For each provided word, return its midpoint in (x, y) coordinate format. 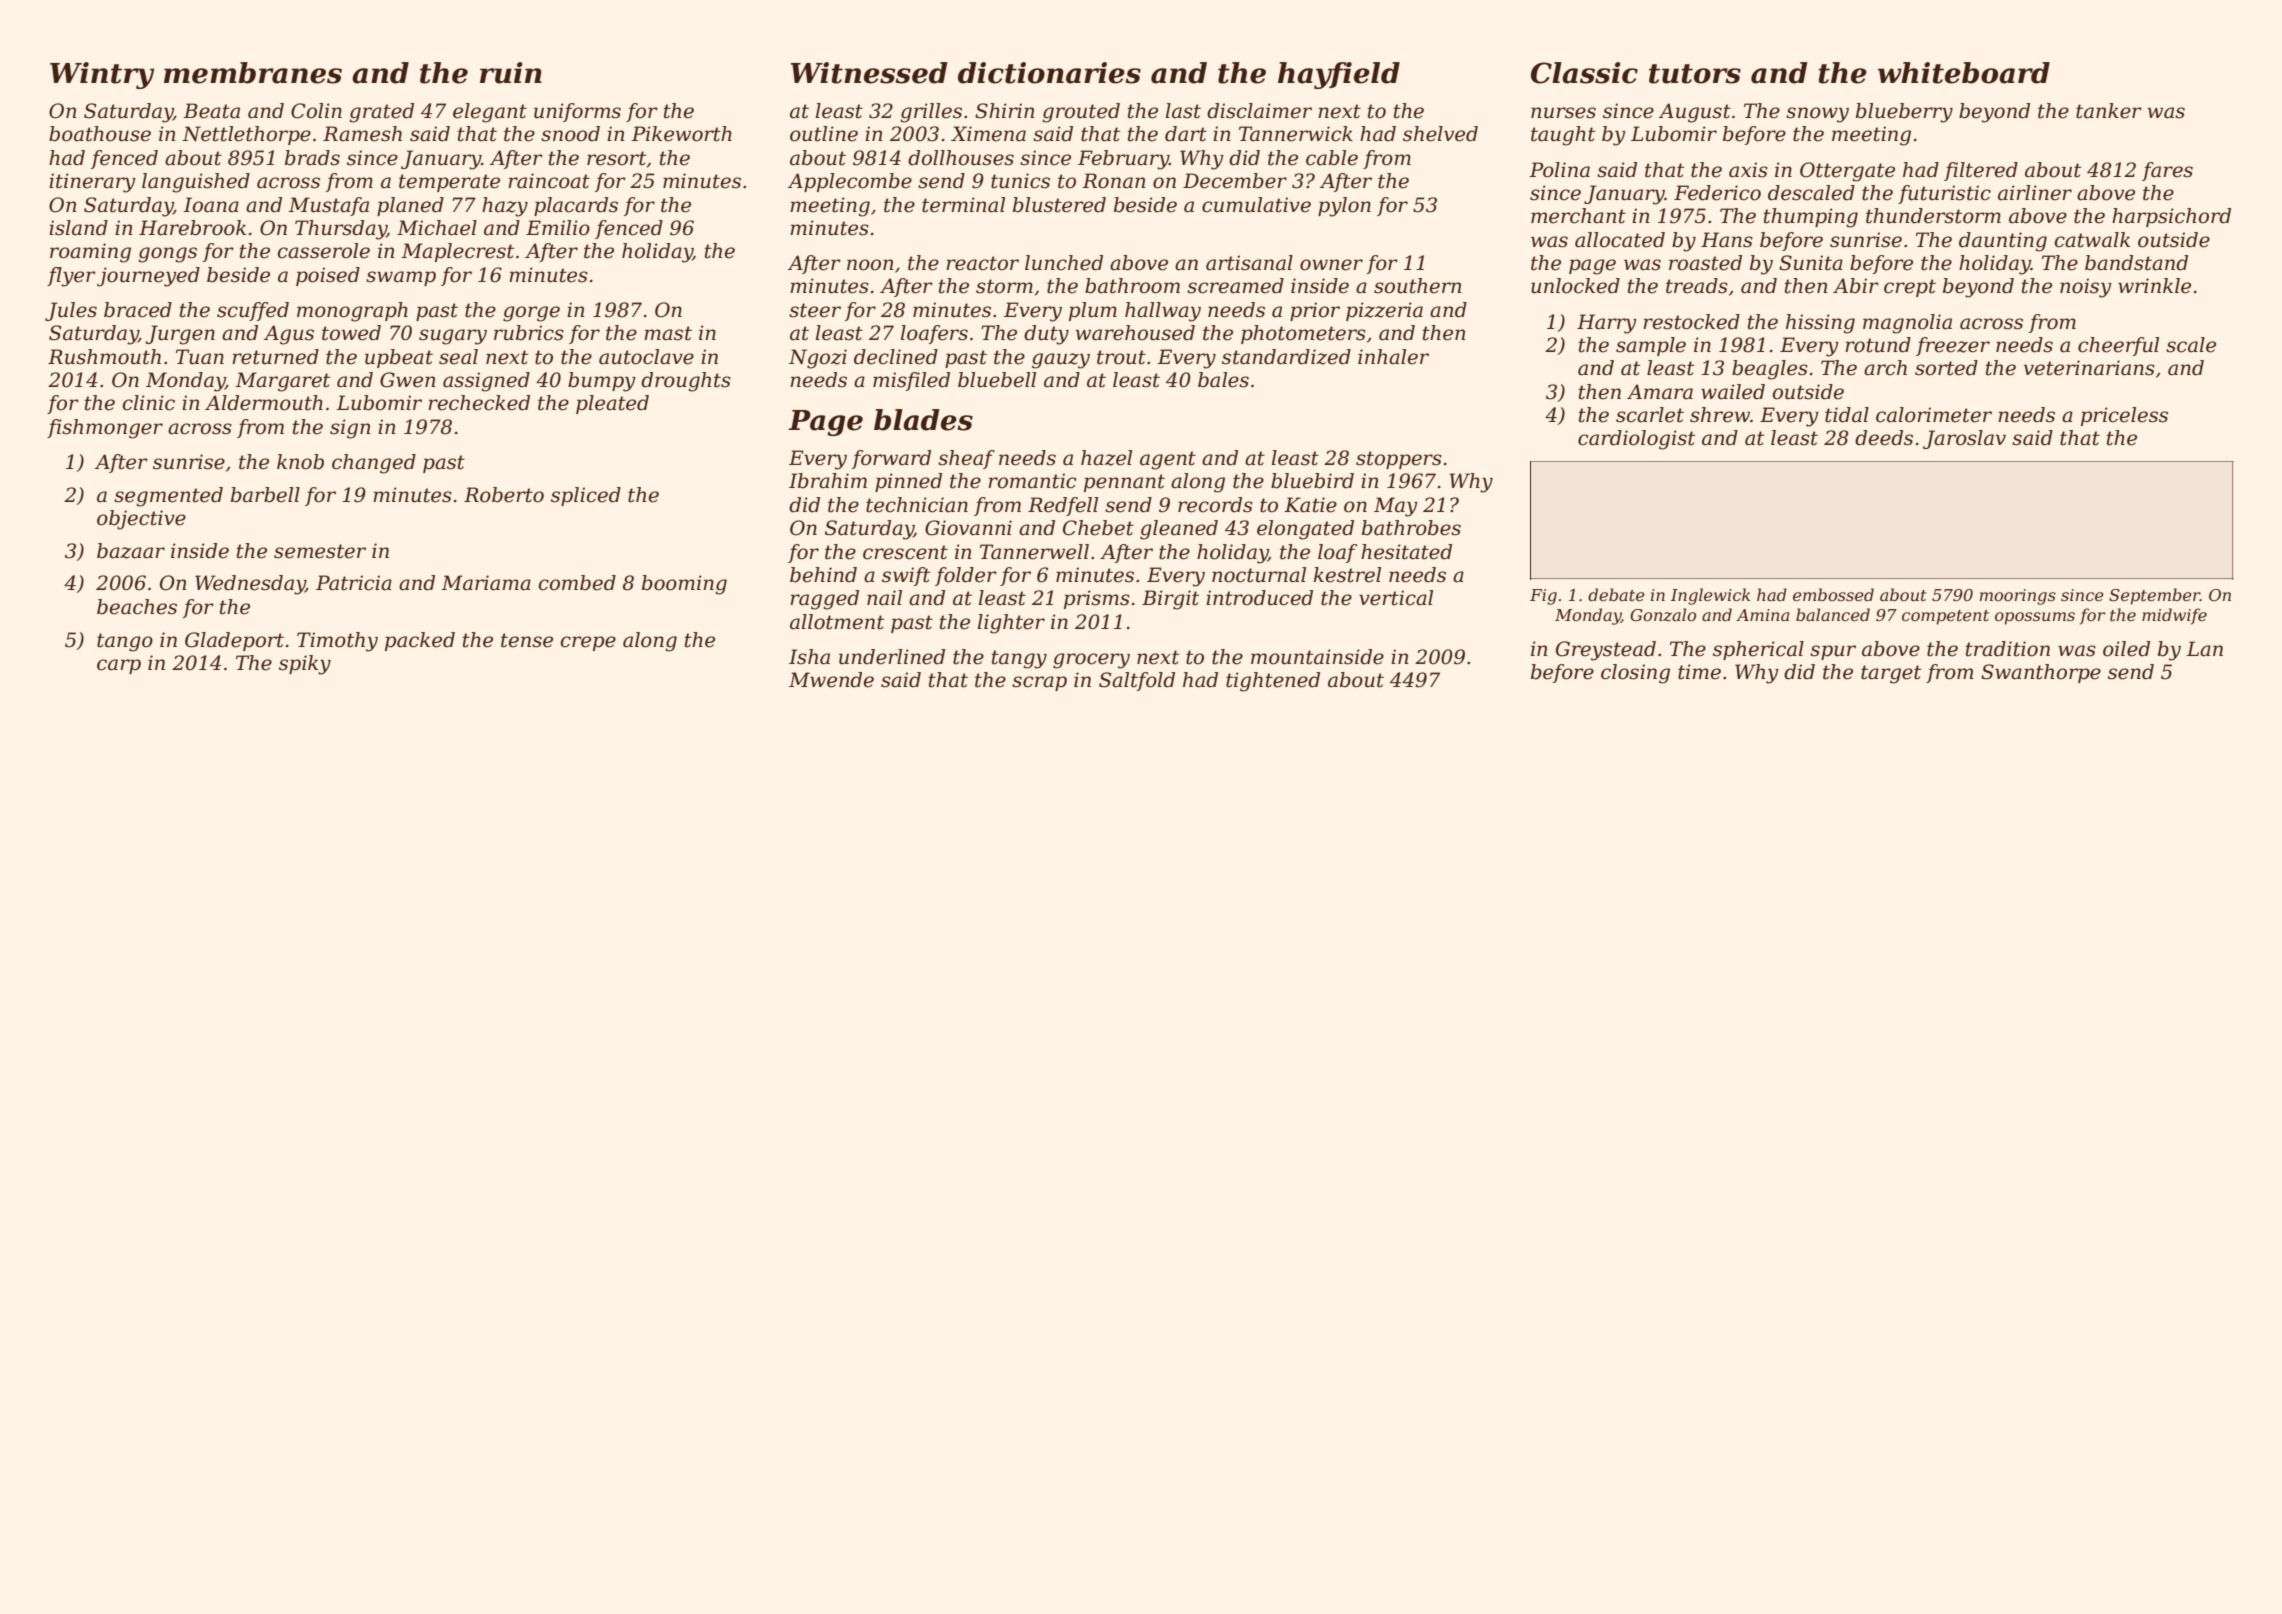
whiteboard (1964, 73)
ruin (511, 73)
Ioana (211, 205)
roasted (1705, 263)
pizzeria (1384, 311)
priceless (2124, 416)
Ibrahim (828, 481)
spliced (586, 496)
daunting (2003, 242)
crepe (588, 643)
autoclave (646, 357)
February (1123, 160)
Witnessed (869, 73)
